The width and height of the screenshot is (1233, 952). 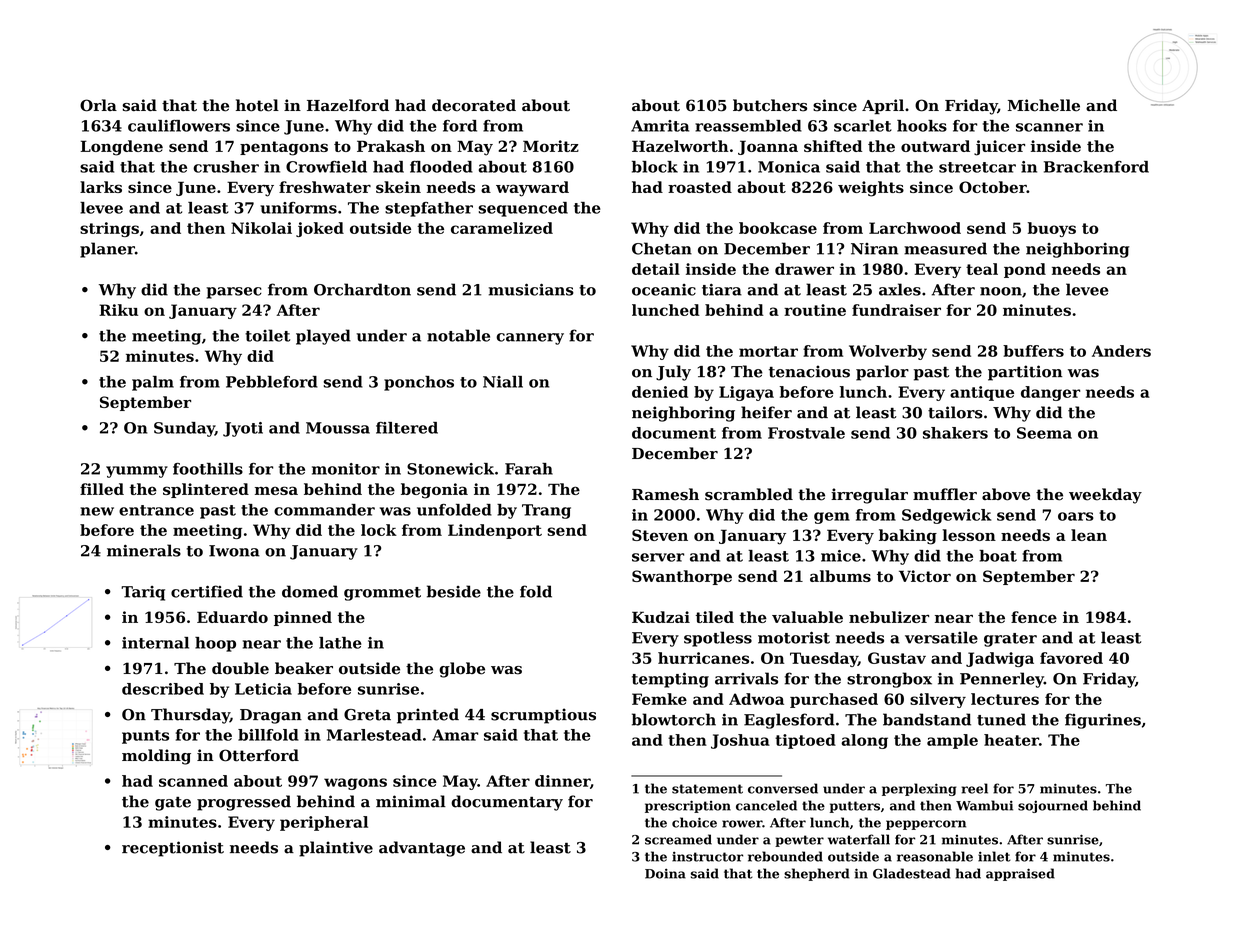 What do you see at coordinates (662, 248) in the screenshot?
I see `Chetan` at bounding box center [662, 248].
